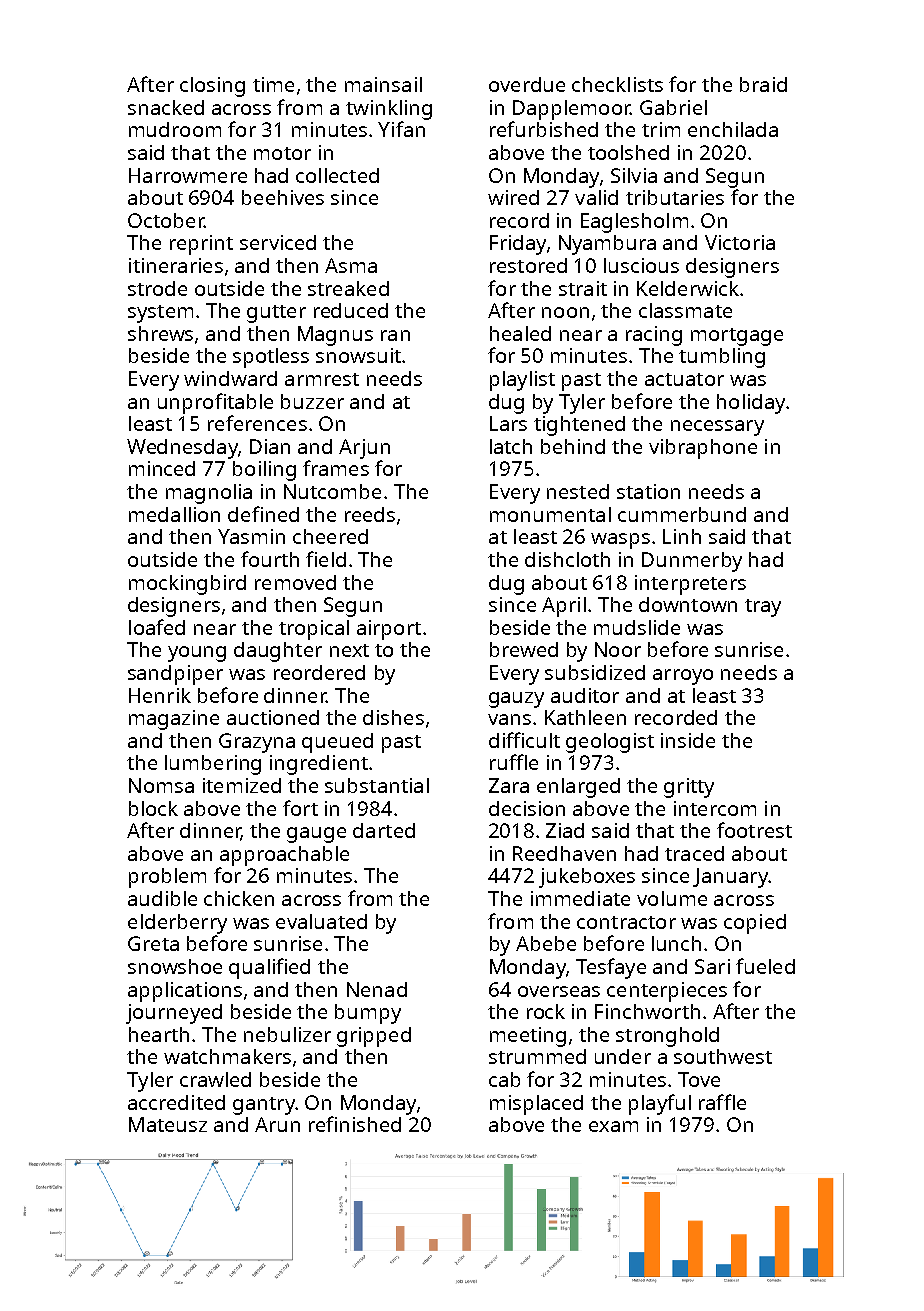  Describe the element at coordinates (712, 966) in the image. I see `Sari` at that location.
